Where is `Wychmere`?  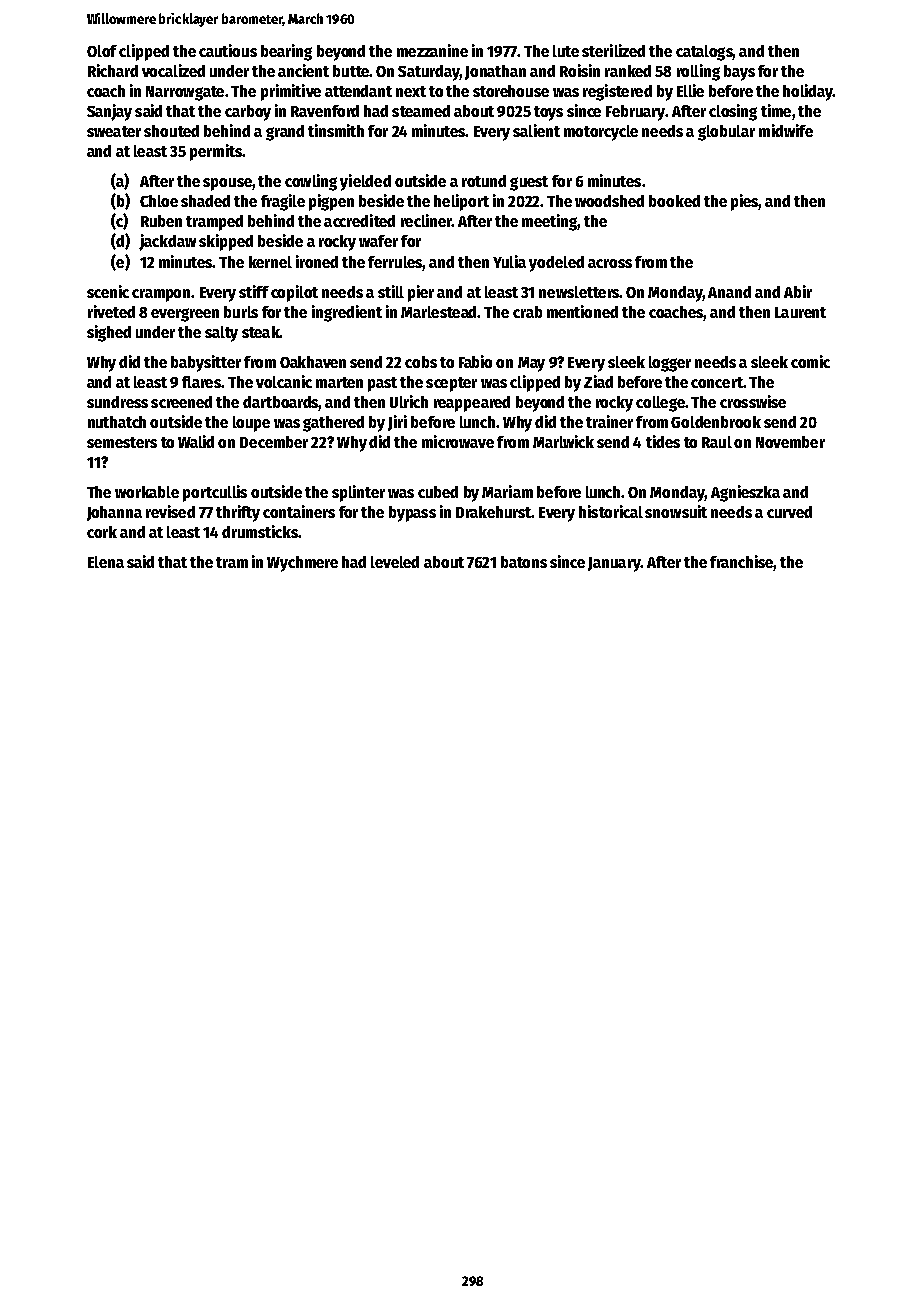 Wychmere is located at coordinates (302, 564).
